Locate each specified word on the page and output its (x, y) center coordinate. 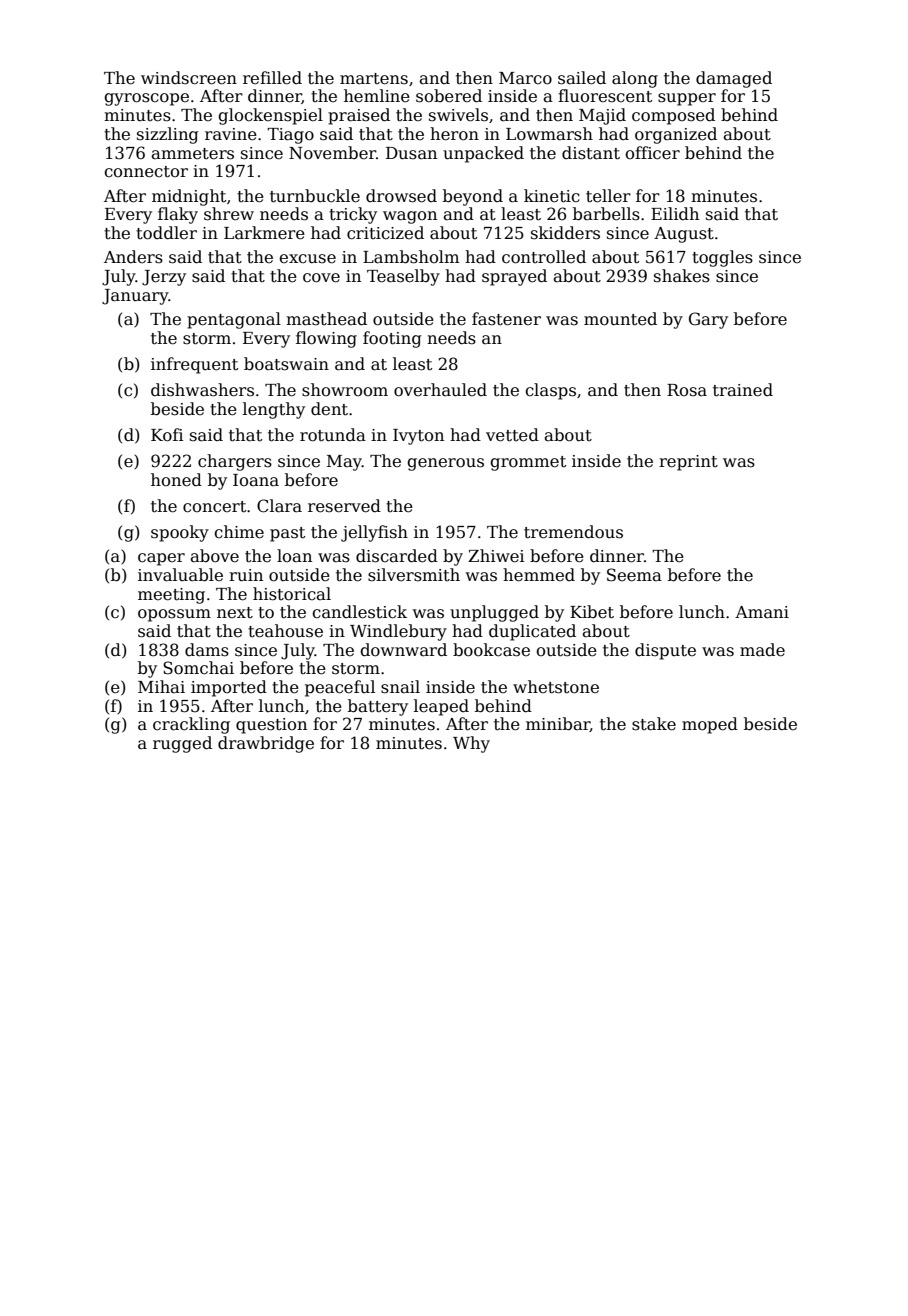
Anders (133, 257)
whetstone (556, 687)
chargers (235, 462)
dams (207, 650)
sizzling (168, 135)
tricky (353, 215)
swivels (458, 115)
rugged (182, 744)
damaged (734, 79)
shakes (682, 276)
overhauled (440, 390)
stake (654, 724)
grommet (528, 463)
